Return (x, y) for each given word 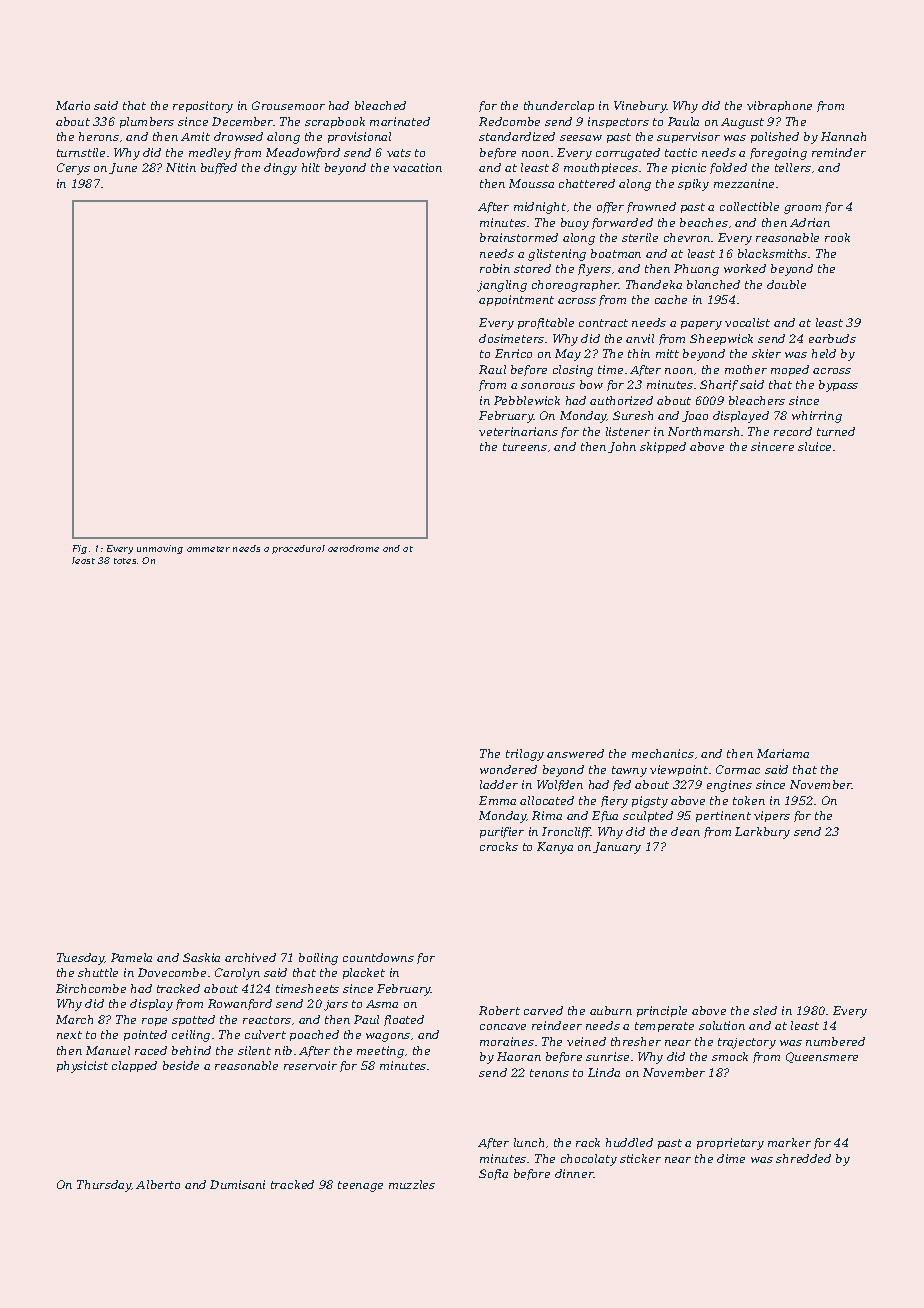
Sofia (493, 1174)
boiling (318, 959)
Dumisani (237, 1184)
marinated (400, 121)
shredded (803, 1158)
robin (495, 268)
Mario (73, 105)
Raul (492, 369)
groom (802, 209)
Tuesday (81, 959)
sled (765, 1010)
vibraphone (779, 106)
